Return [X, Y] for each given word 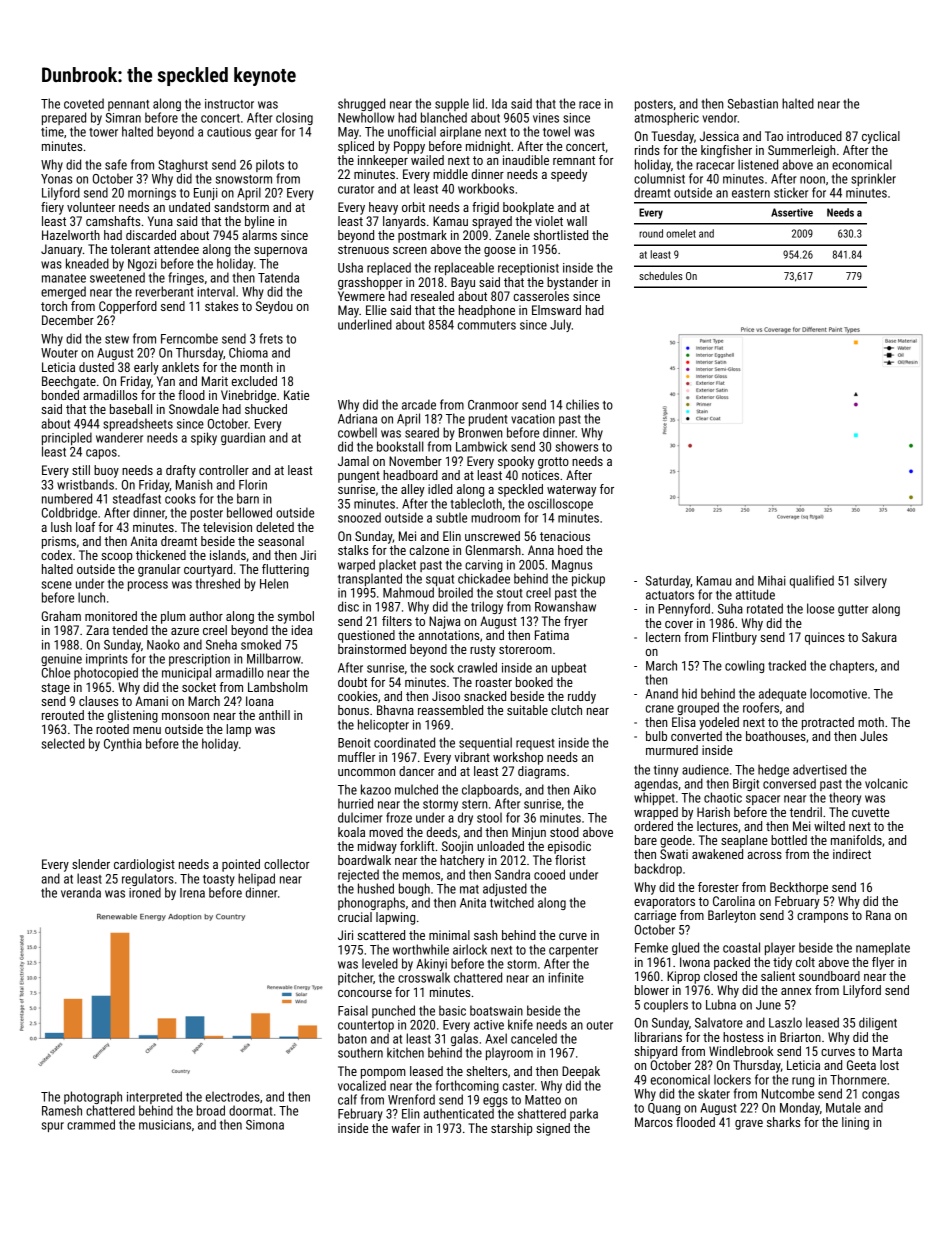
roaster [494, 682]
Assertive [792, 212]
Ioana [259, 701]
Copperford [128, 307]
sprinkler [873, 179]
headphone [487, 311]
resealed [432, 296]
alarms [259, 235]
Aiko [584, 789]
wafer [406, 1128]
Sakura [879, 637]
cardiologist [144, 865]
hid [689, 693]
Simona [265, 1125]
